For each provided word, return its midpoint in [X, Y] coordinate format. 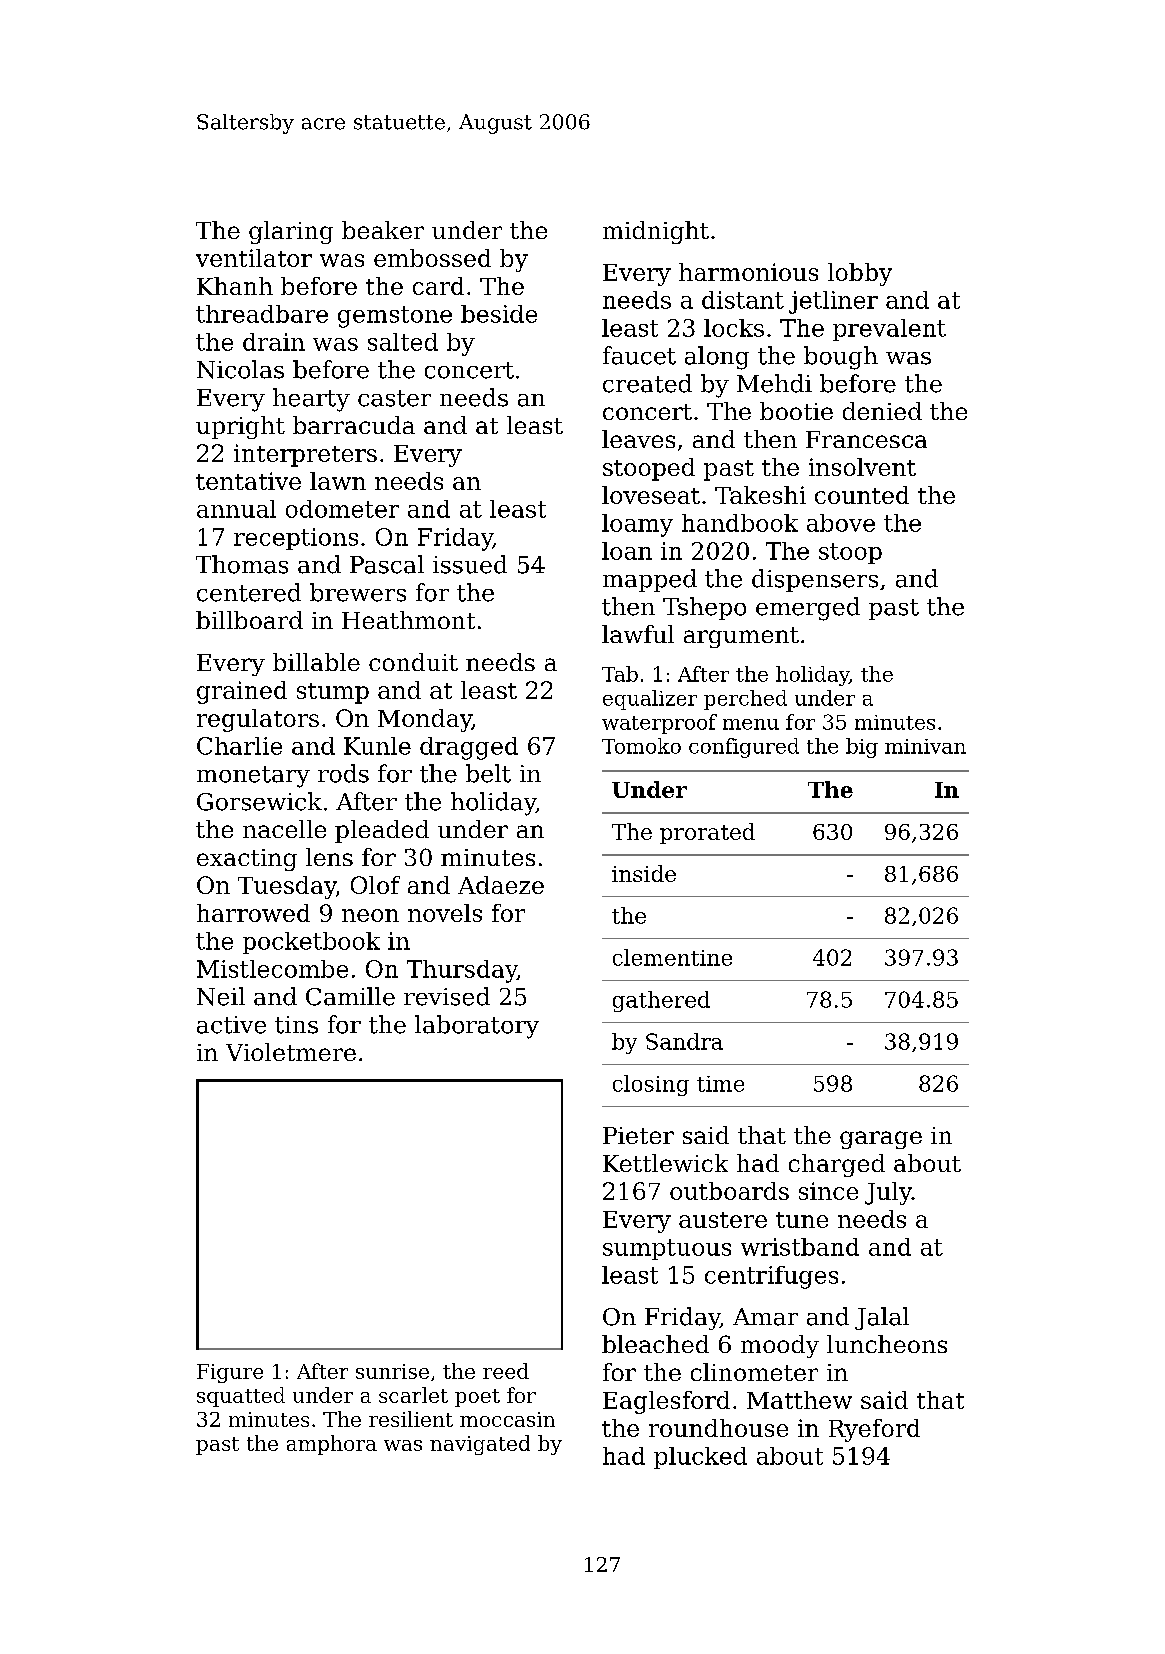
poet [477, 1398]
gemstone [395, 317]
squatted [241, 1397]
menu [751, 724]
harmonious [748, 272]
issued [470, 564]
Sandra [684, 1041]
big [862, 748]
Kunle [377, 746]
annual [236, 509]
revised [447, 996]
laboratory [477, 1027]
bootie [796, 411]
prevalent [889, 330]
